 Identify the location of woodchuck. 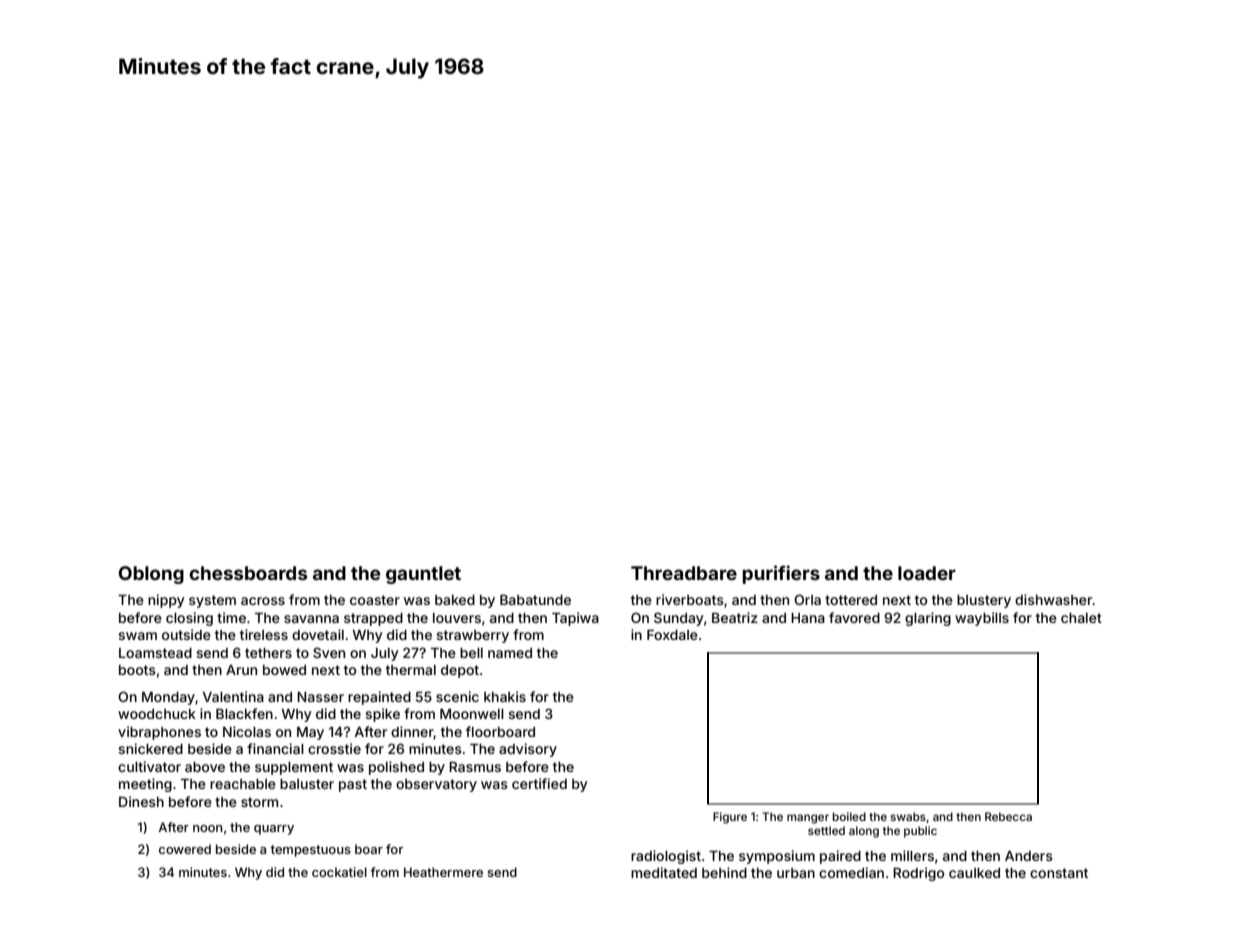
(157, 714).
